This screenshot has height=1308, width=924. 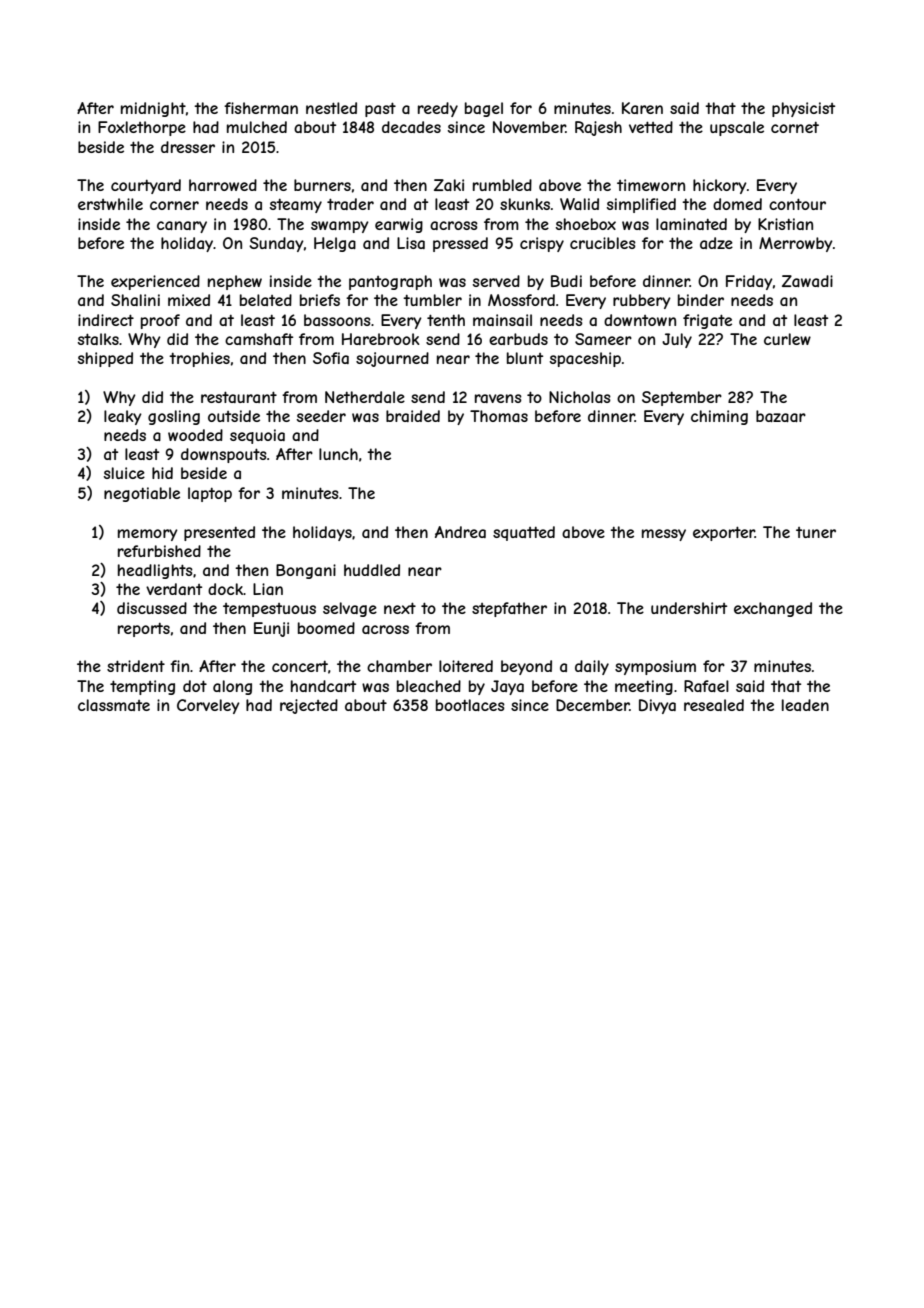 I want to click on vetted, so click(x=651, y=127).
